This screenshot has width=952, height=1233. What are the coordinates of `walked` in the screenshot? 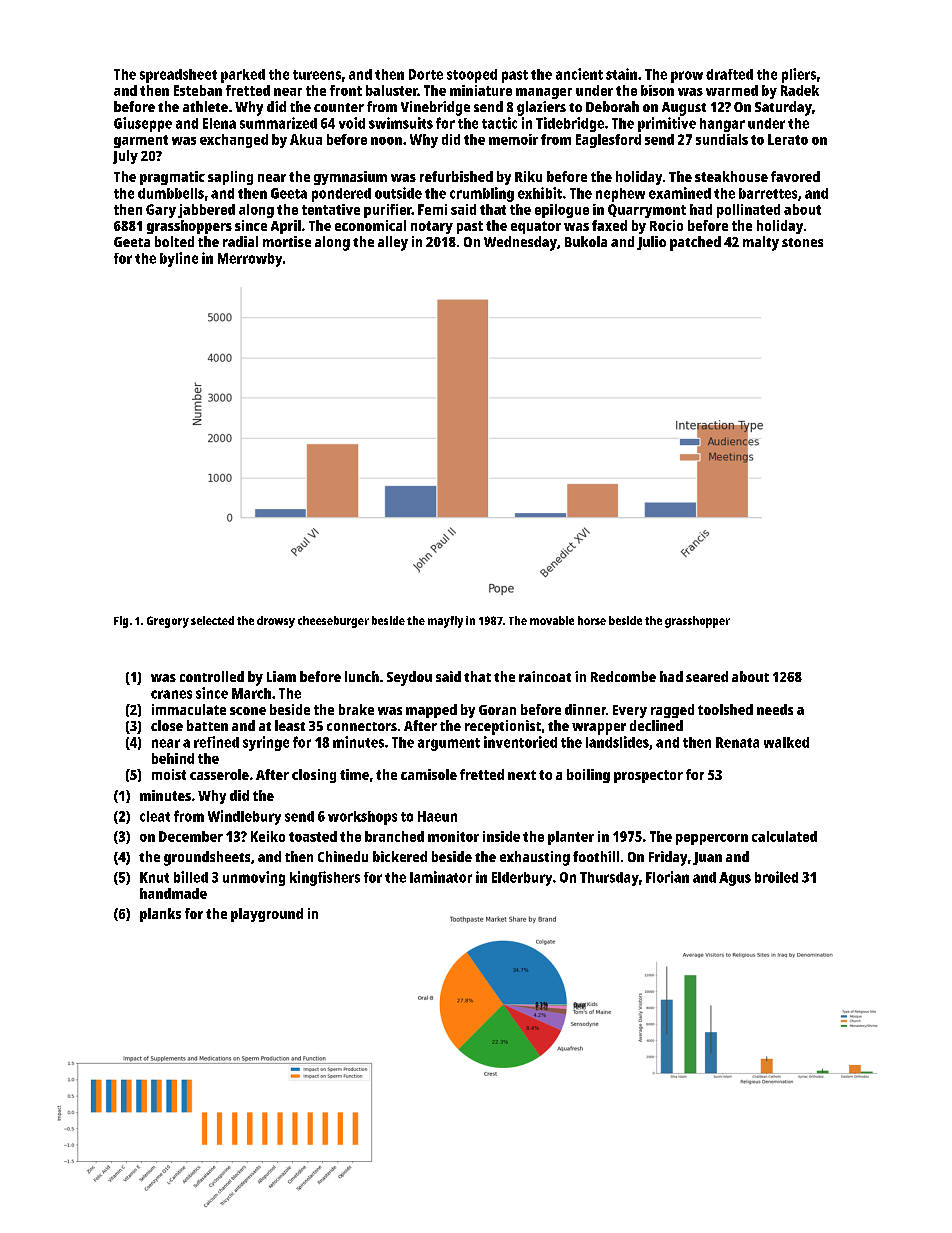 It's located at (786, 742).
